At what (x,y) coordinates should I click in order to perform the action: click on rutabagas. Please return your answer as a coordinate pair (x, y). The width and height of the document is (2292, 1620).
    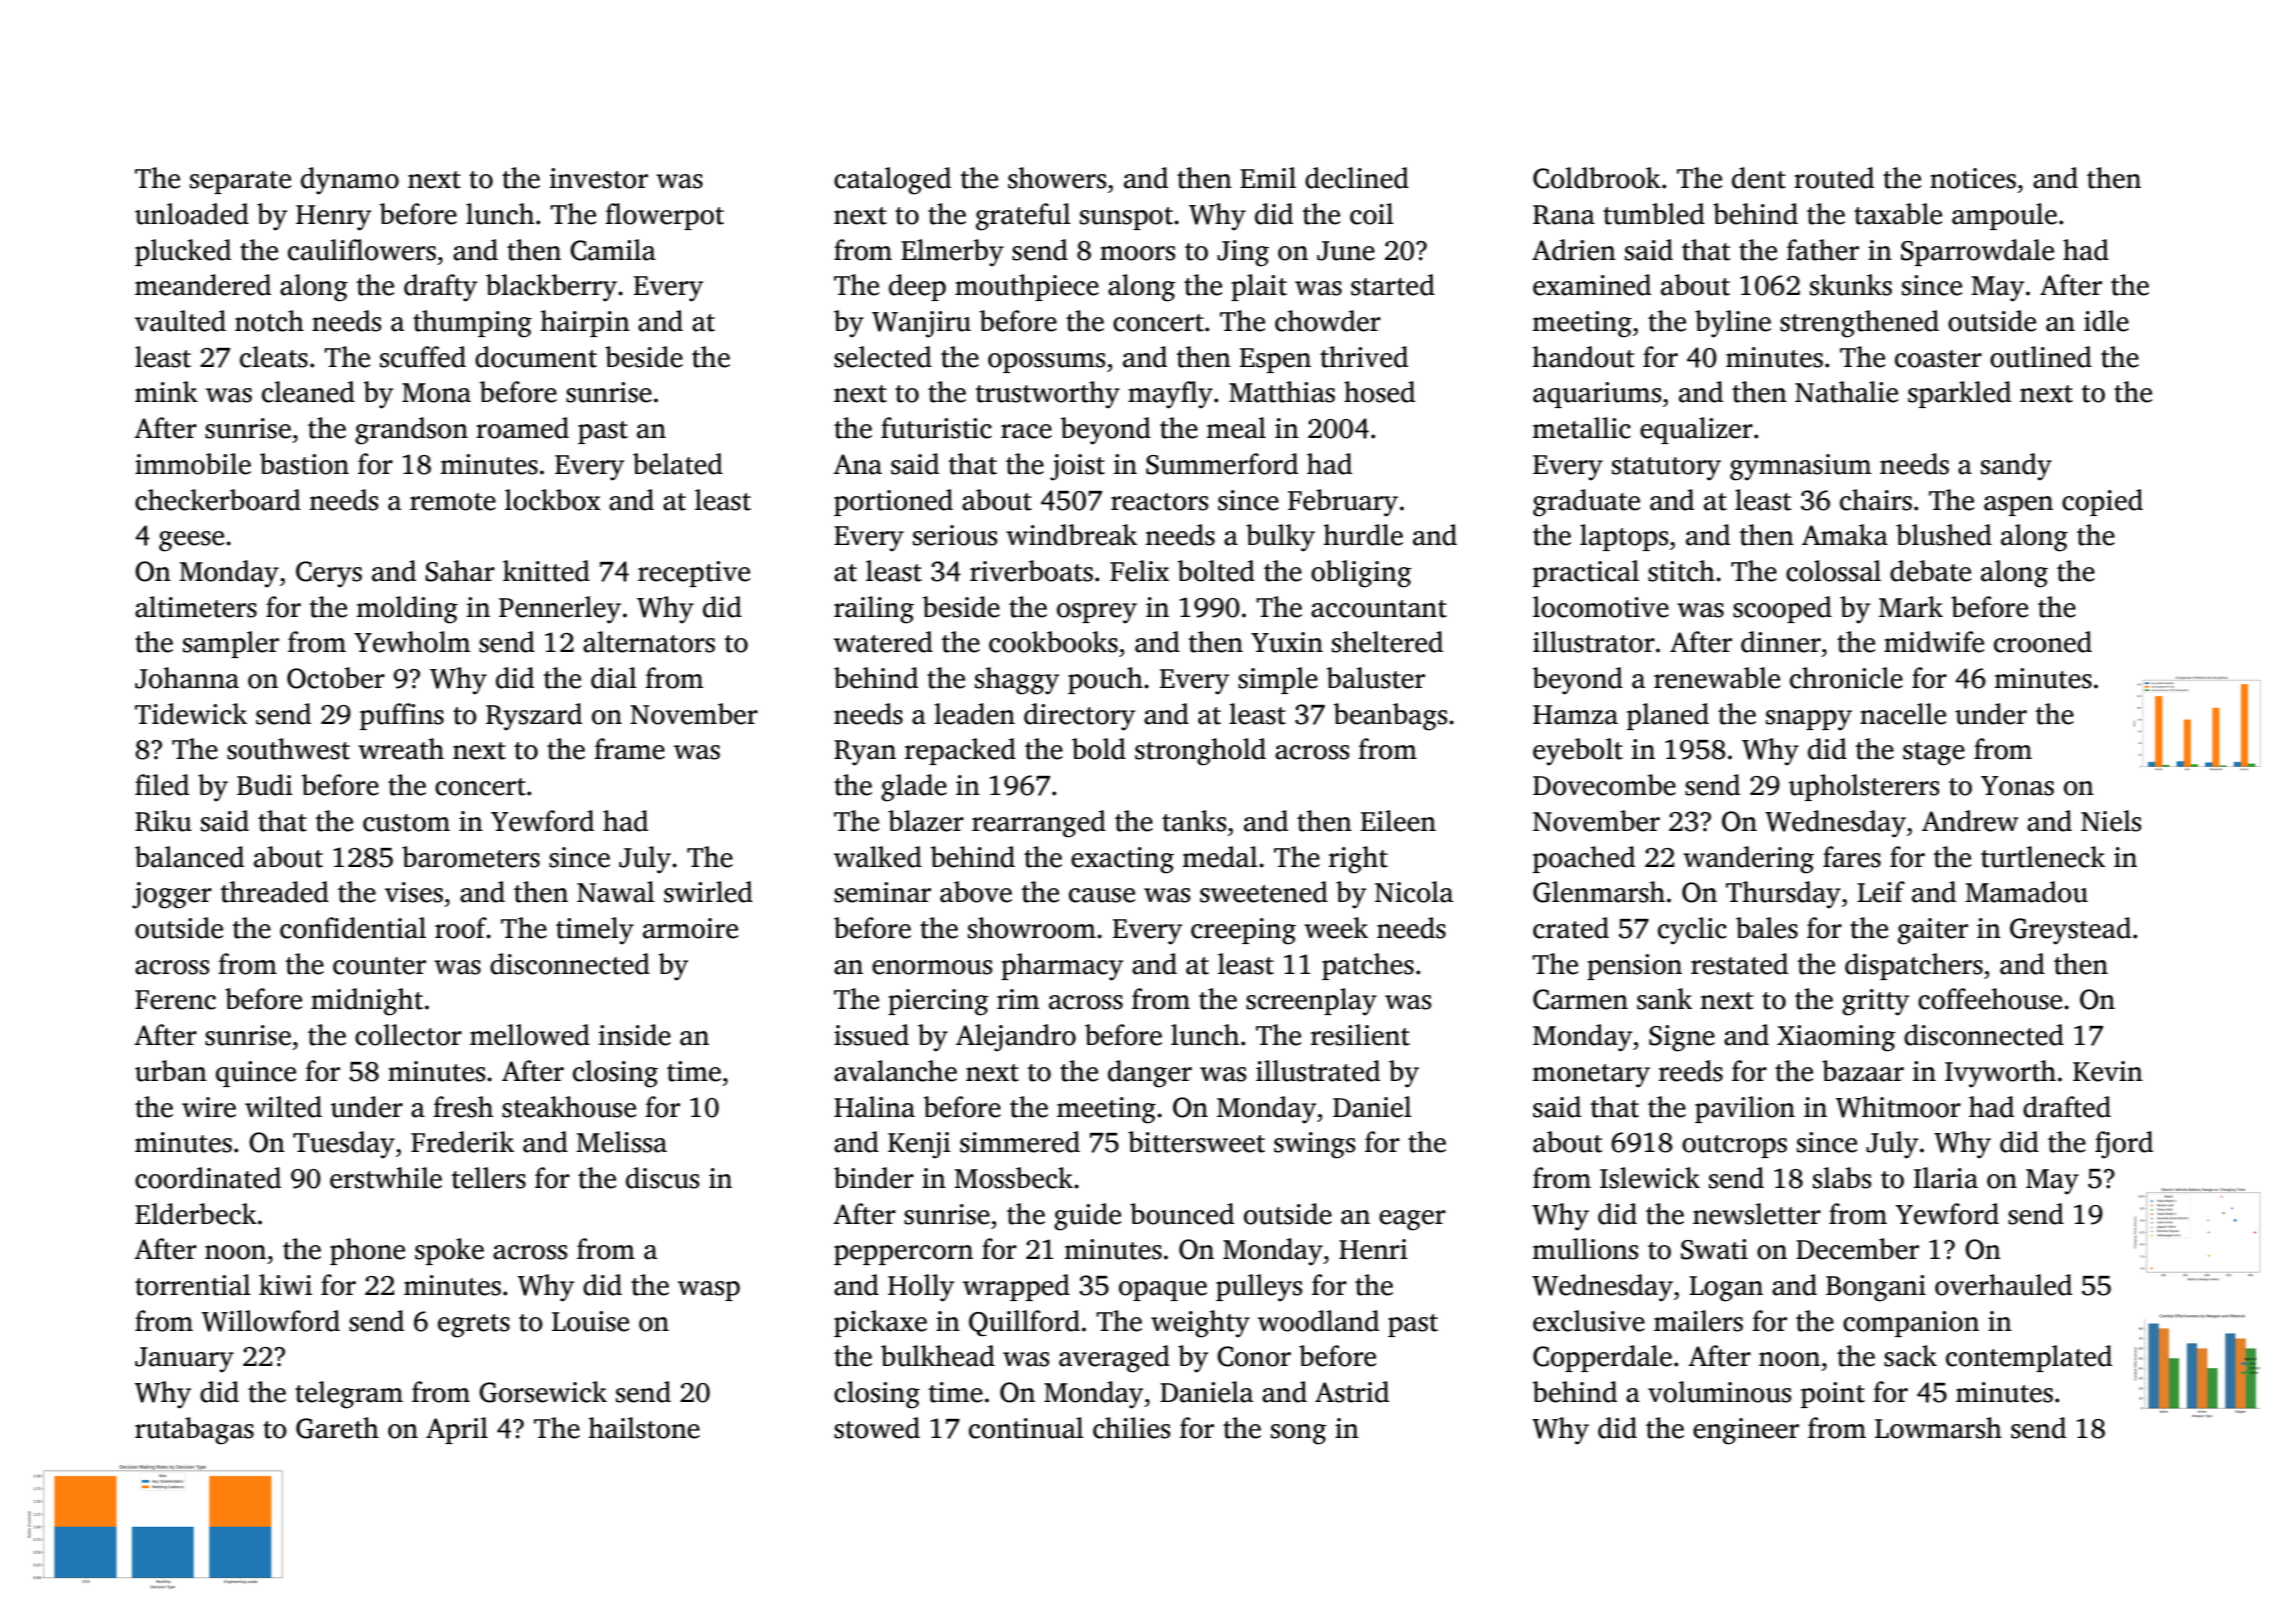
    Looking at the image, I should click on (194, 1431).
